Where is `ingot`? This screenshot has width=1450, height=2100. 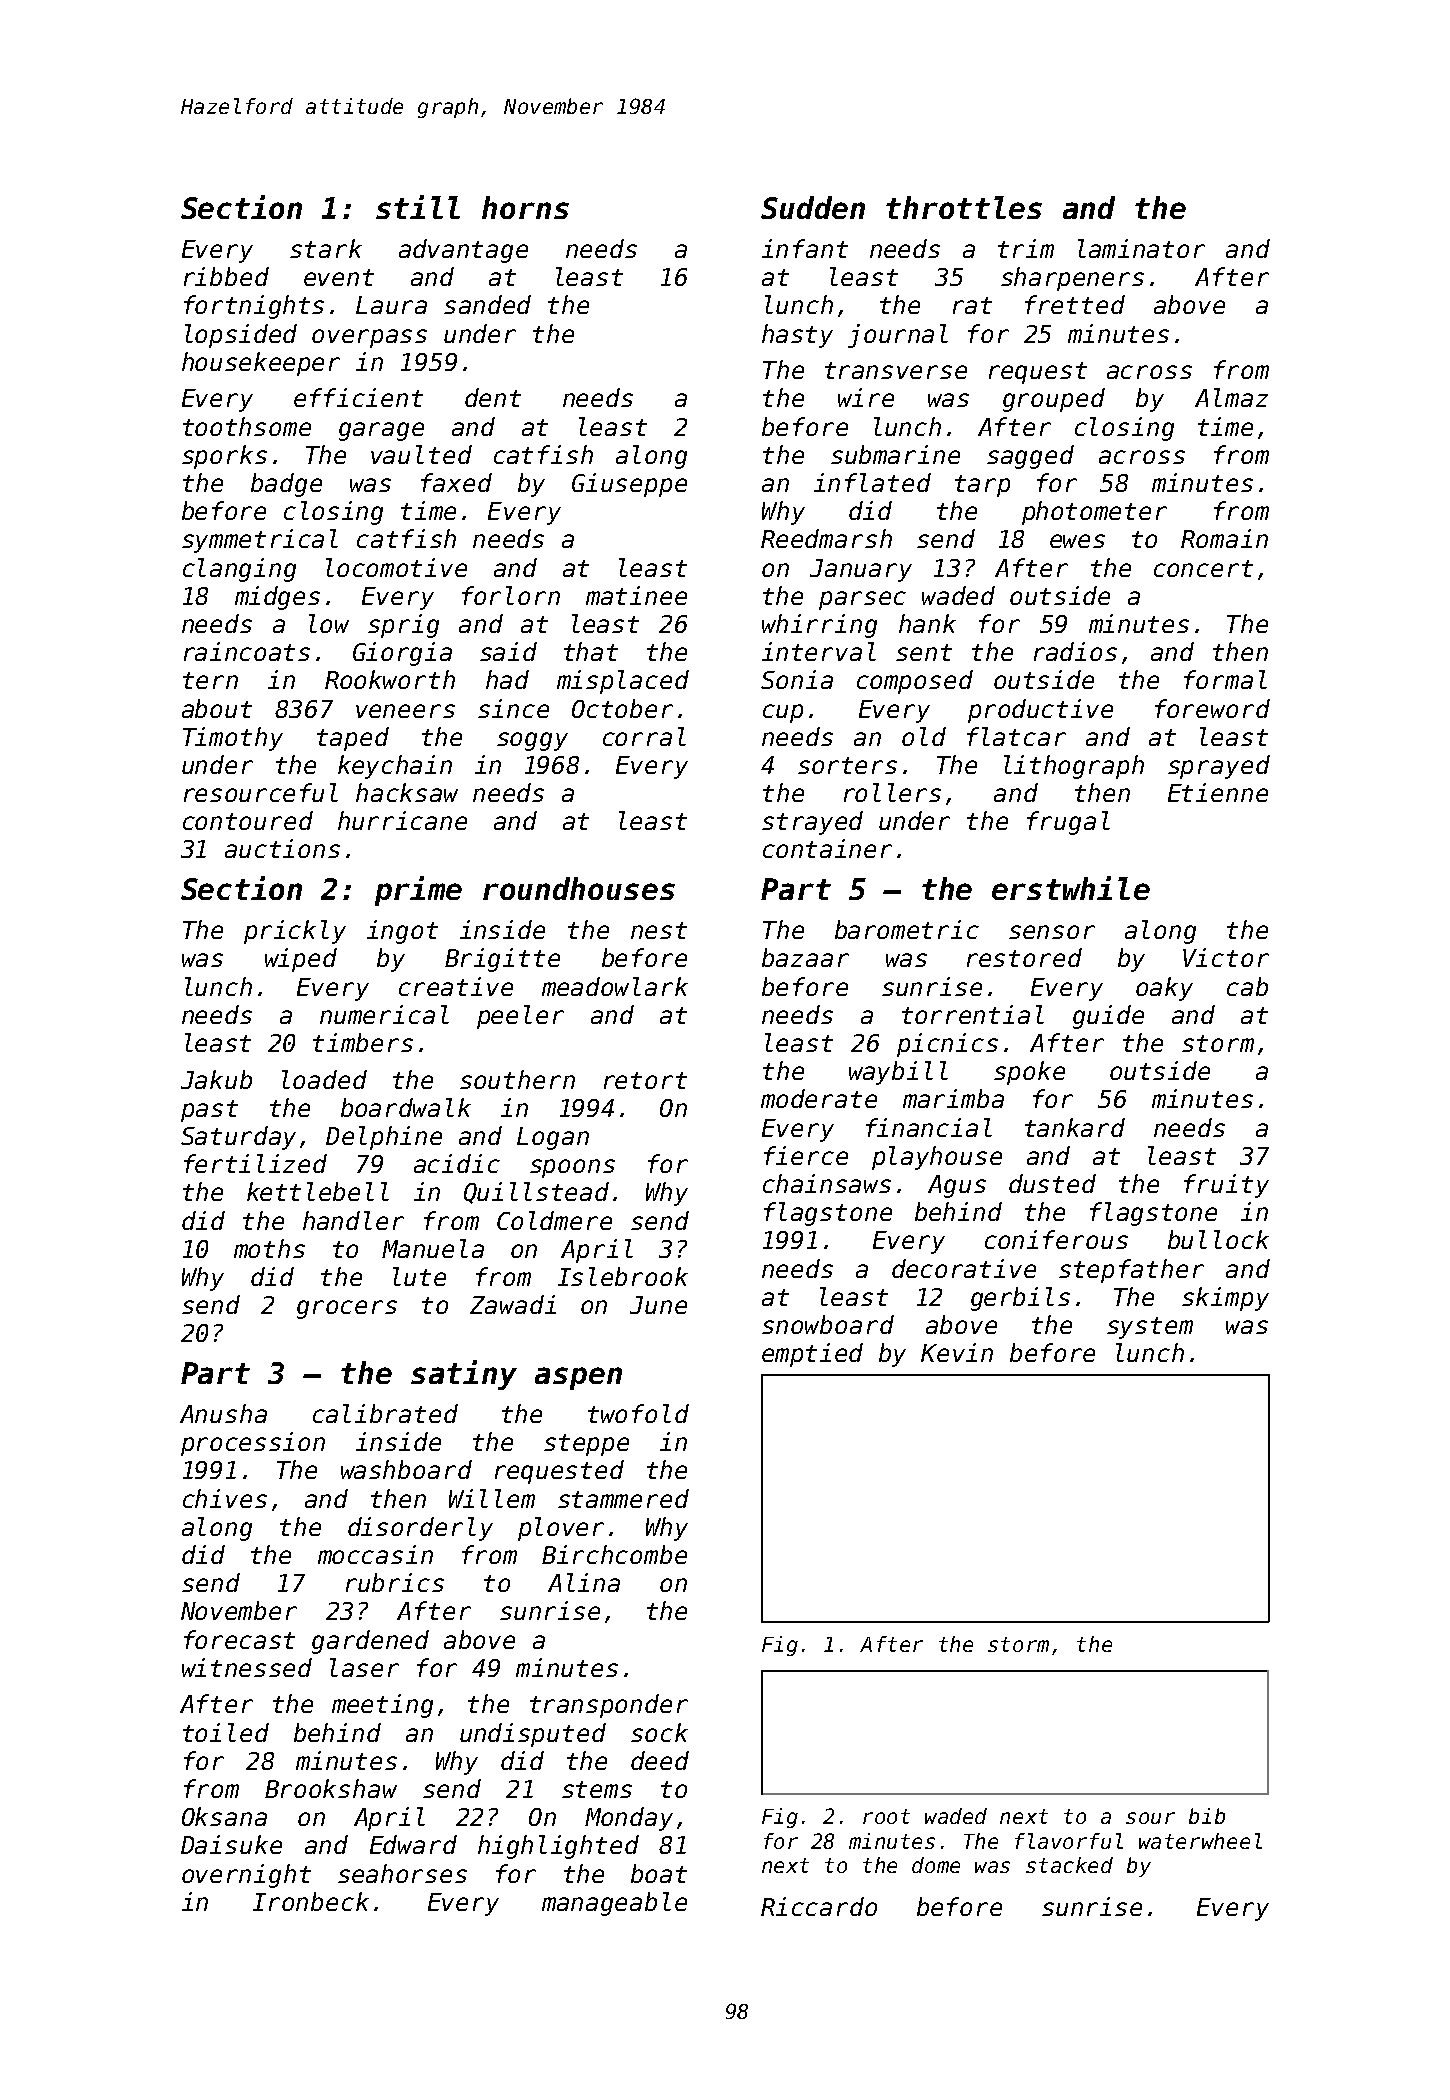 ingot is located at coordinates (402, 932).
